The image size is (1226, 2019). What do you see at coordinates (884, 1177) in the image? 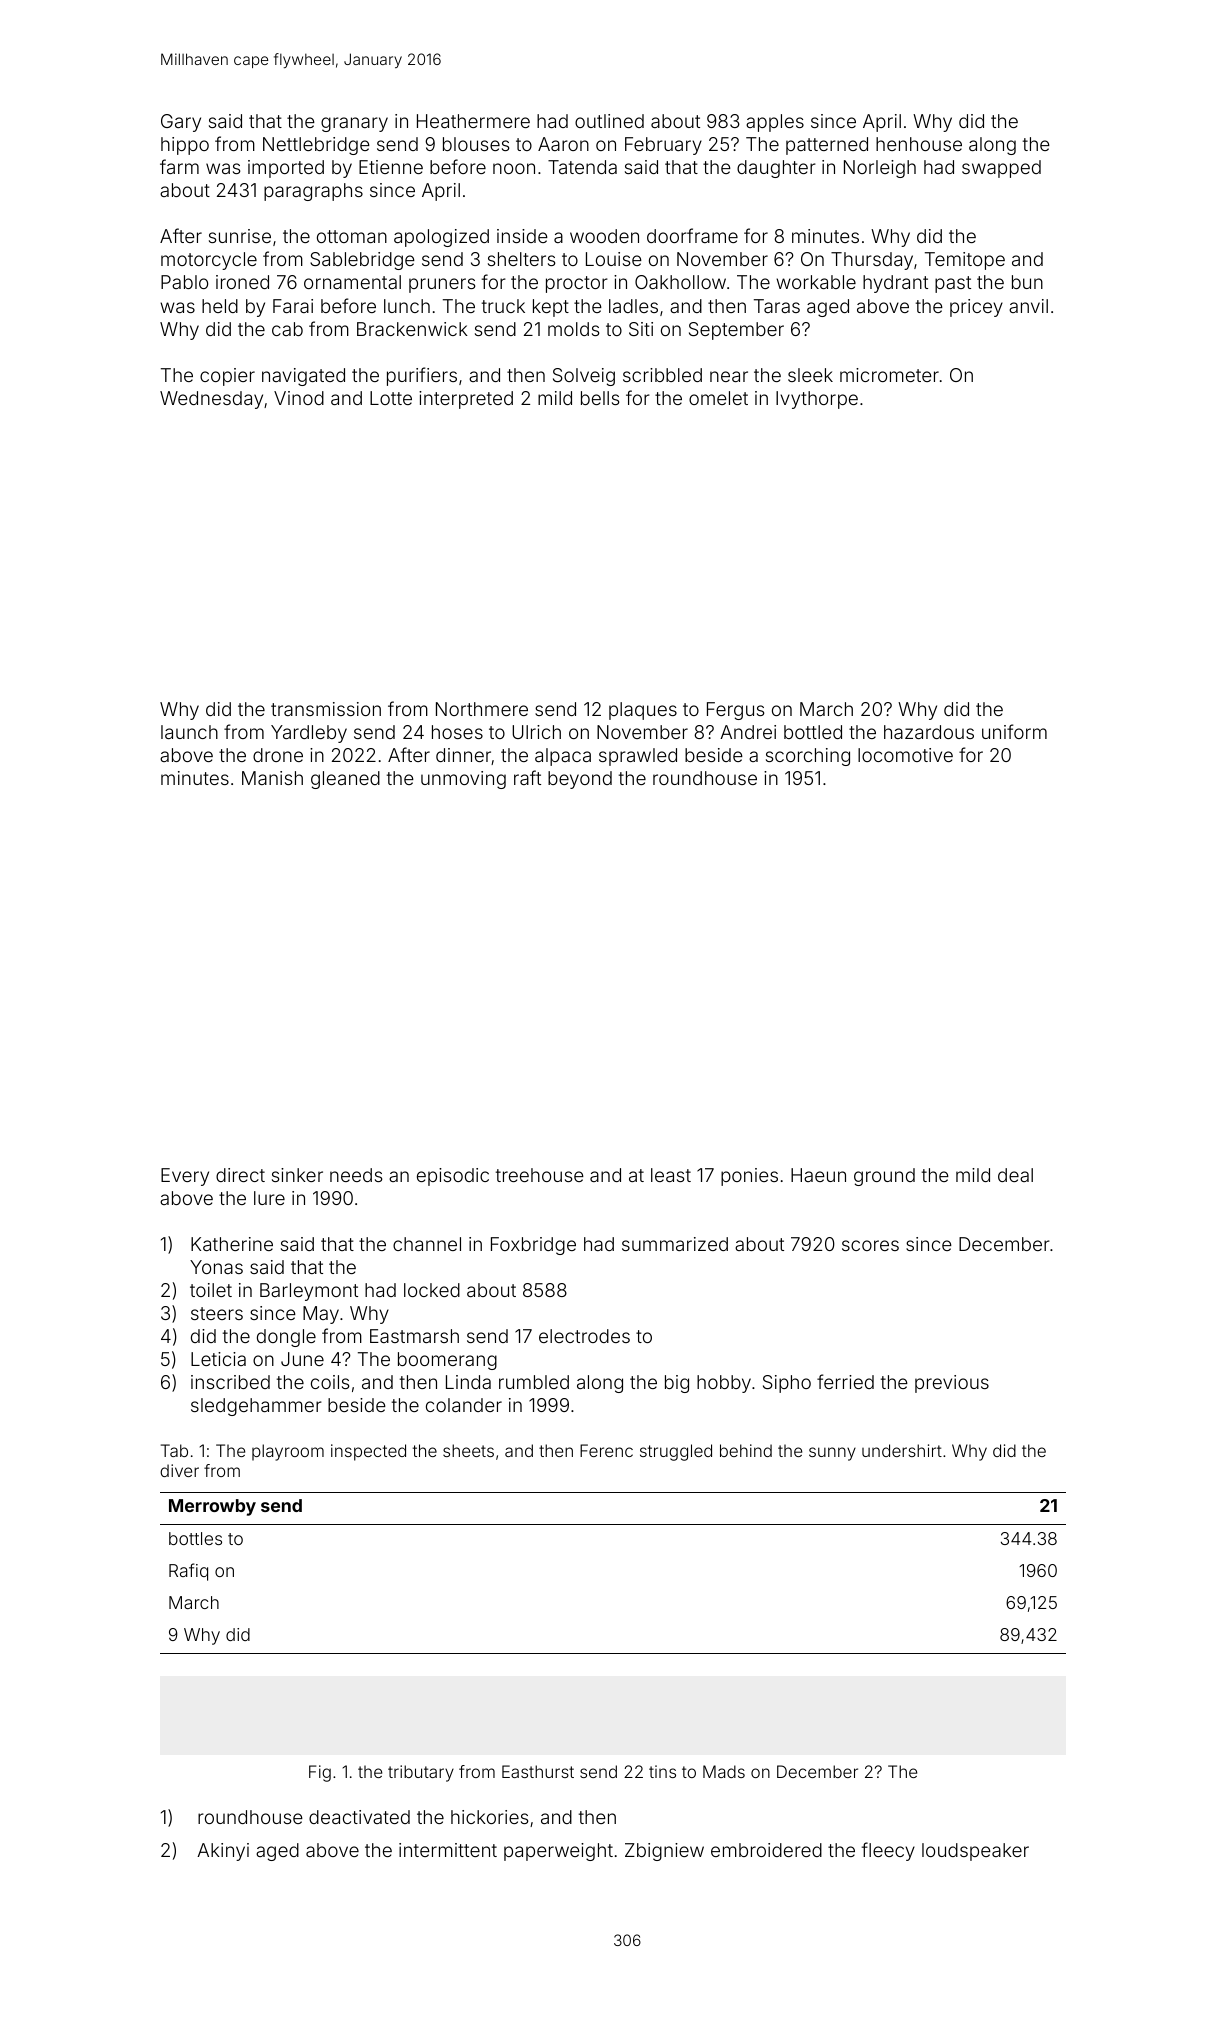
I see `ground` at bounding box center [884, 1177].
